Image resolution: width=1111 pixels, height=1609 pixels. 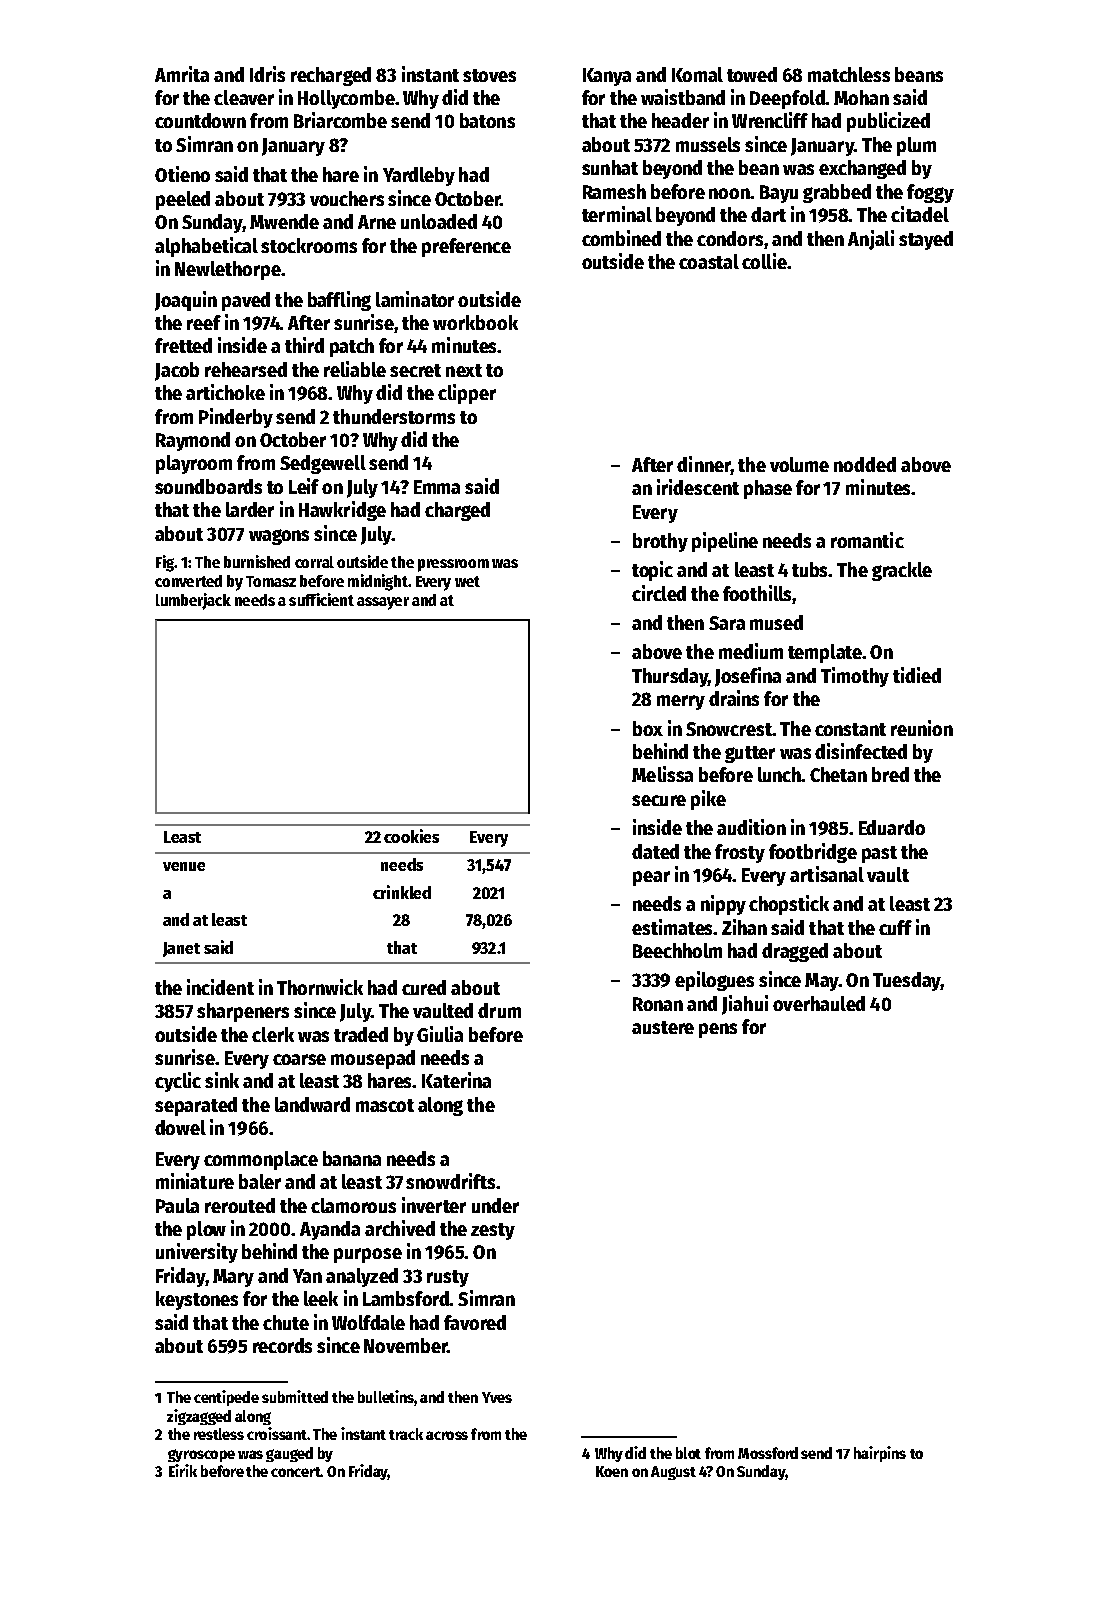 I want to click on lumberjack, so click(x=193, y=601).
